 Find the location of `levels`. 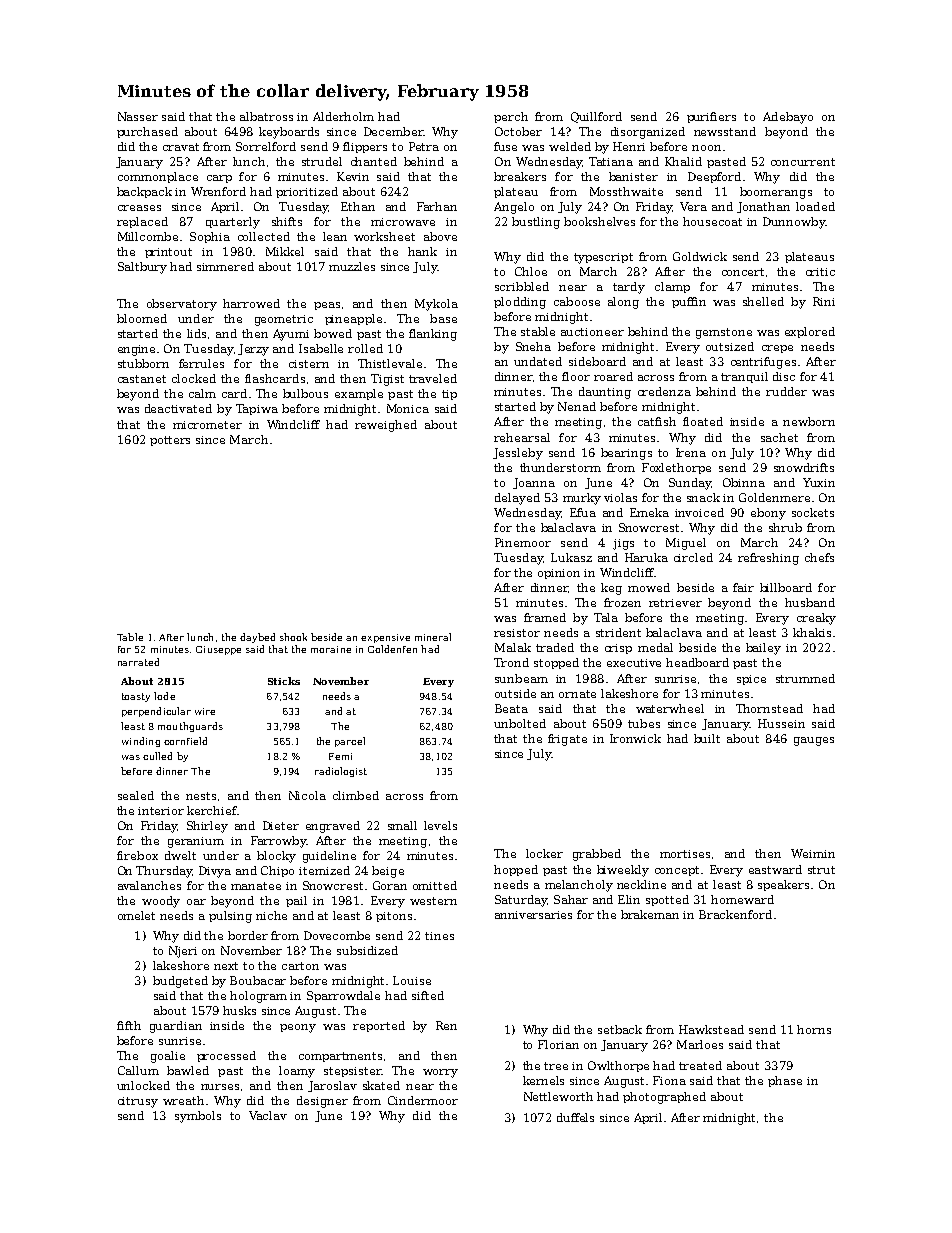

levels is located at coordinates (440, 825).
